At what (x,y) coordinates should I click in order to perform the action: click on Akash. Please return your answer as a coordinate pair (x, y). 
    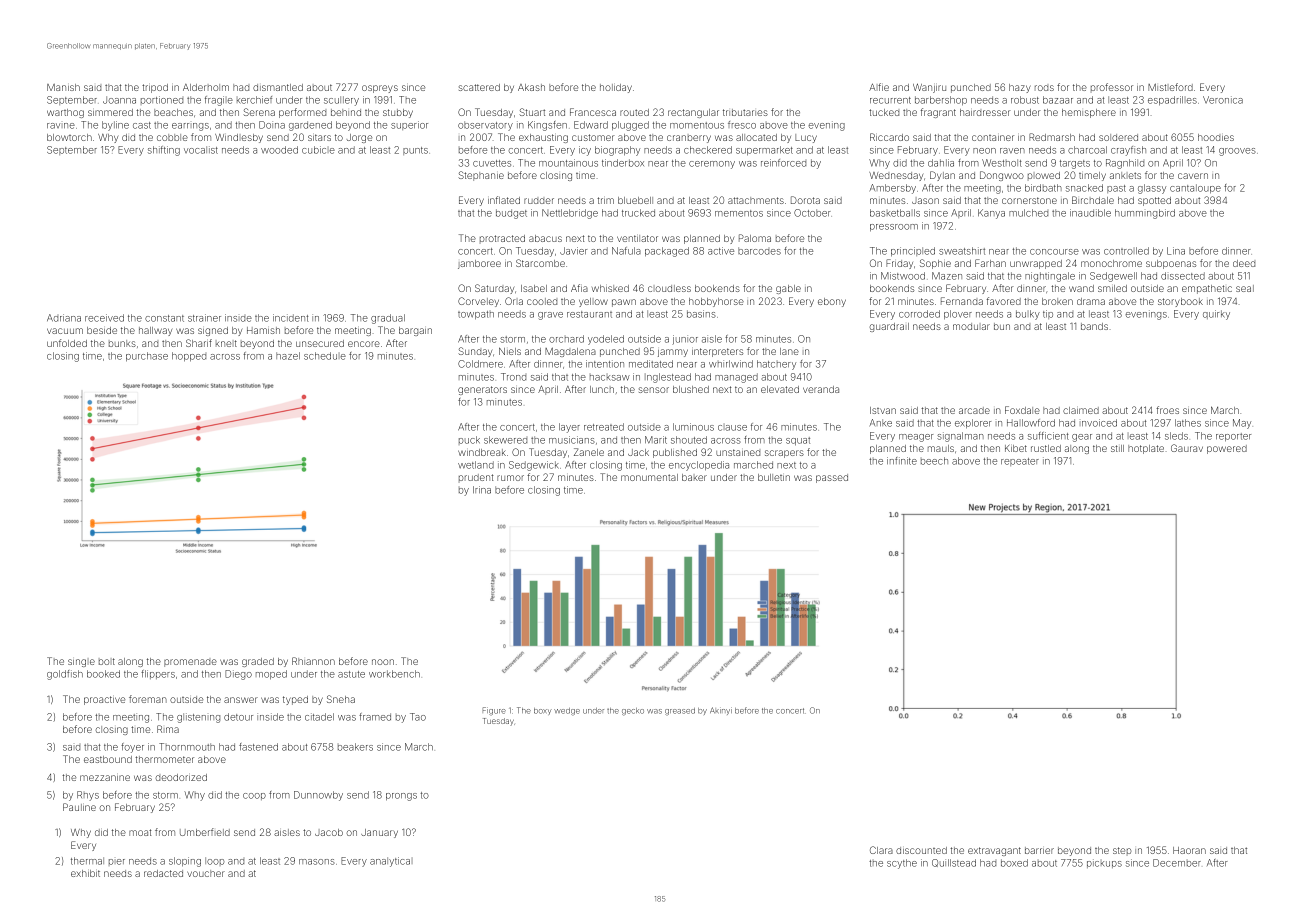
    Looking at the image, I should click on (531, 87).
